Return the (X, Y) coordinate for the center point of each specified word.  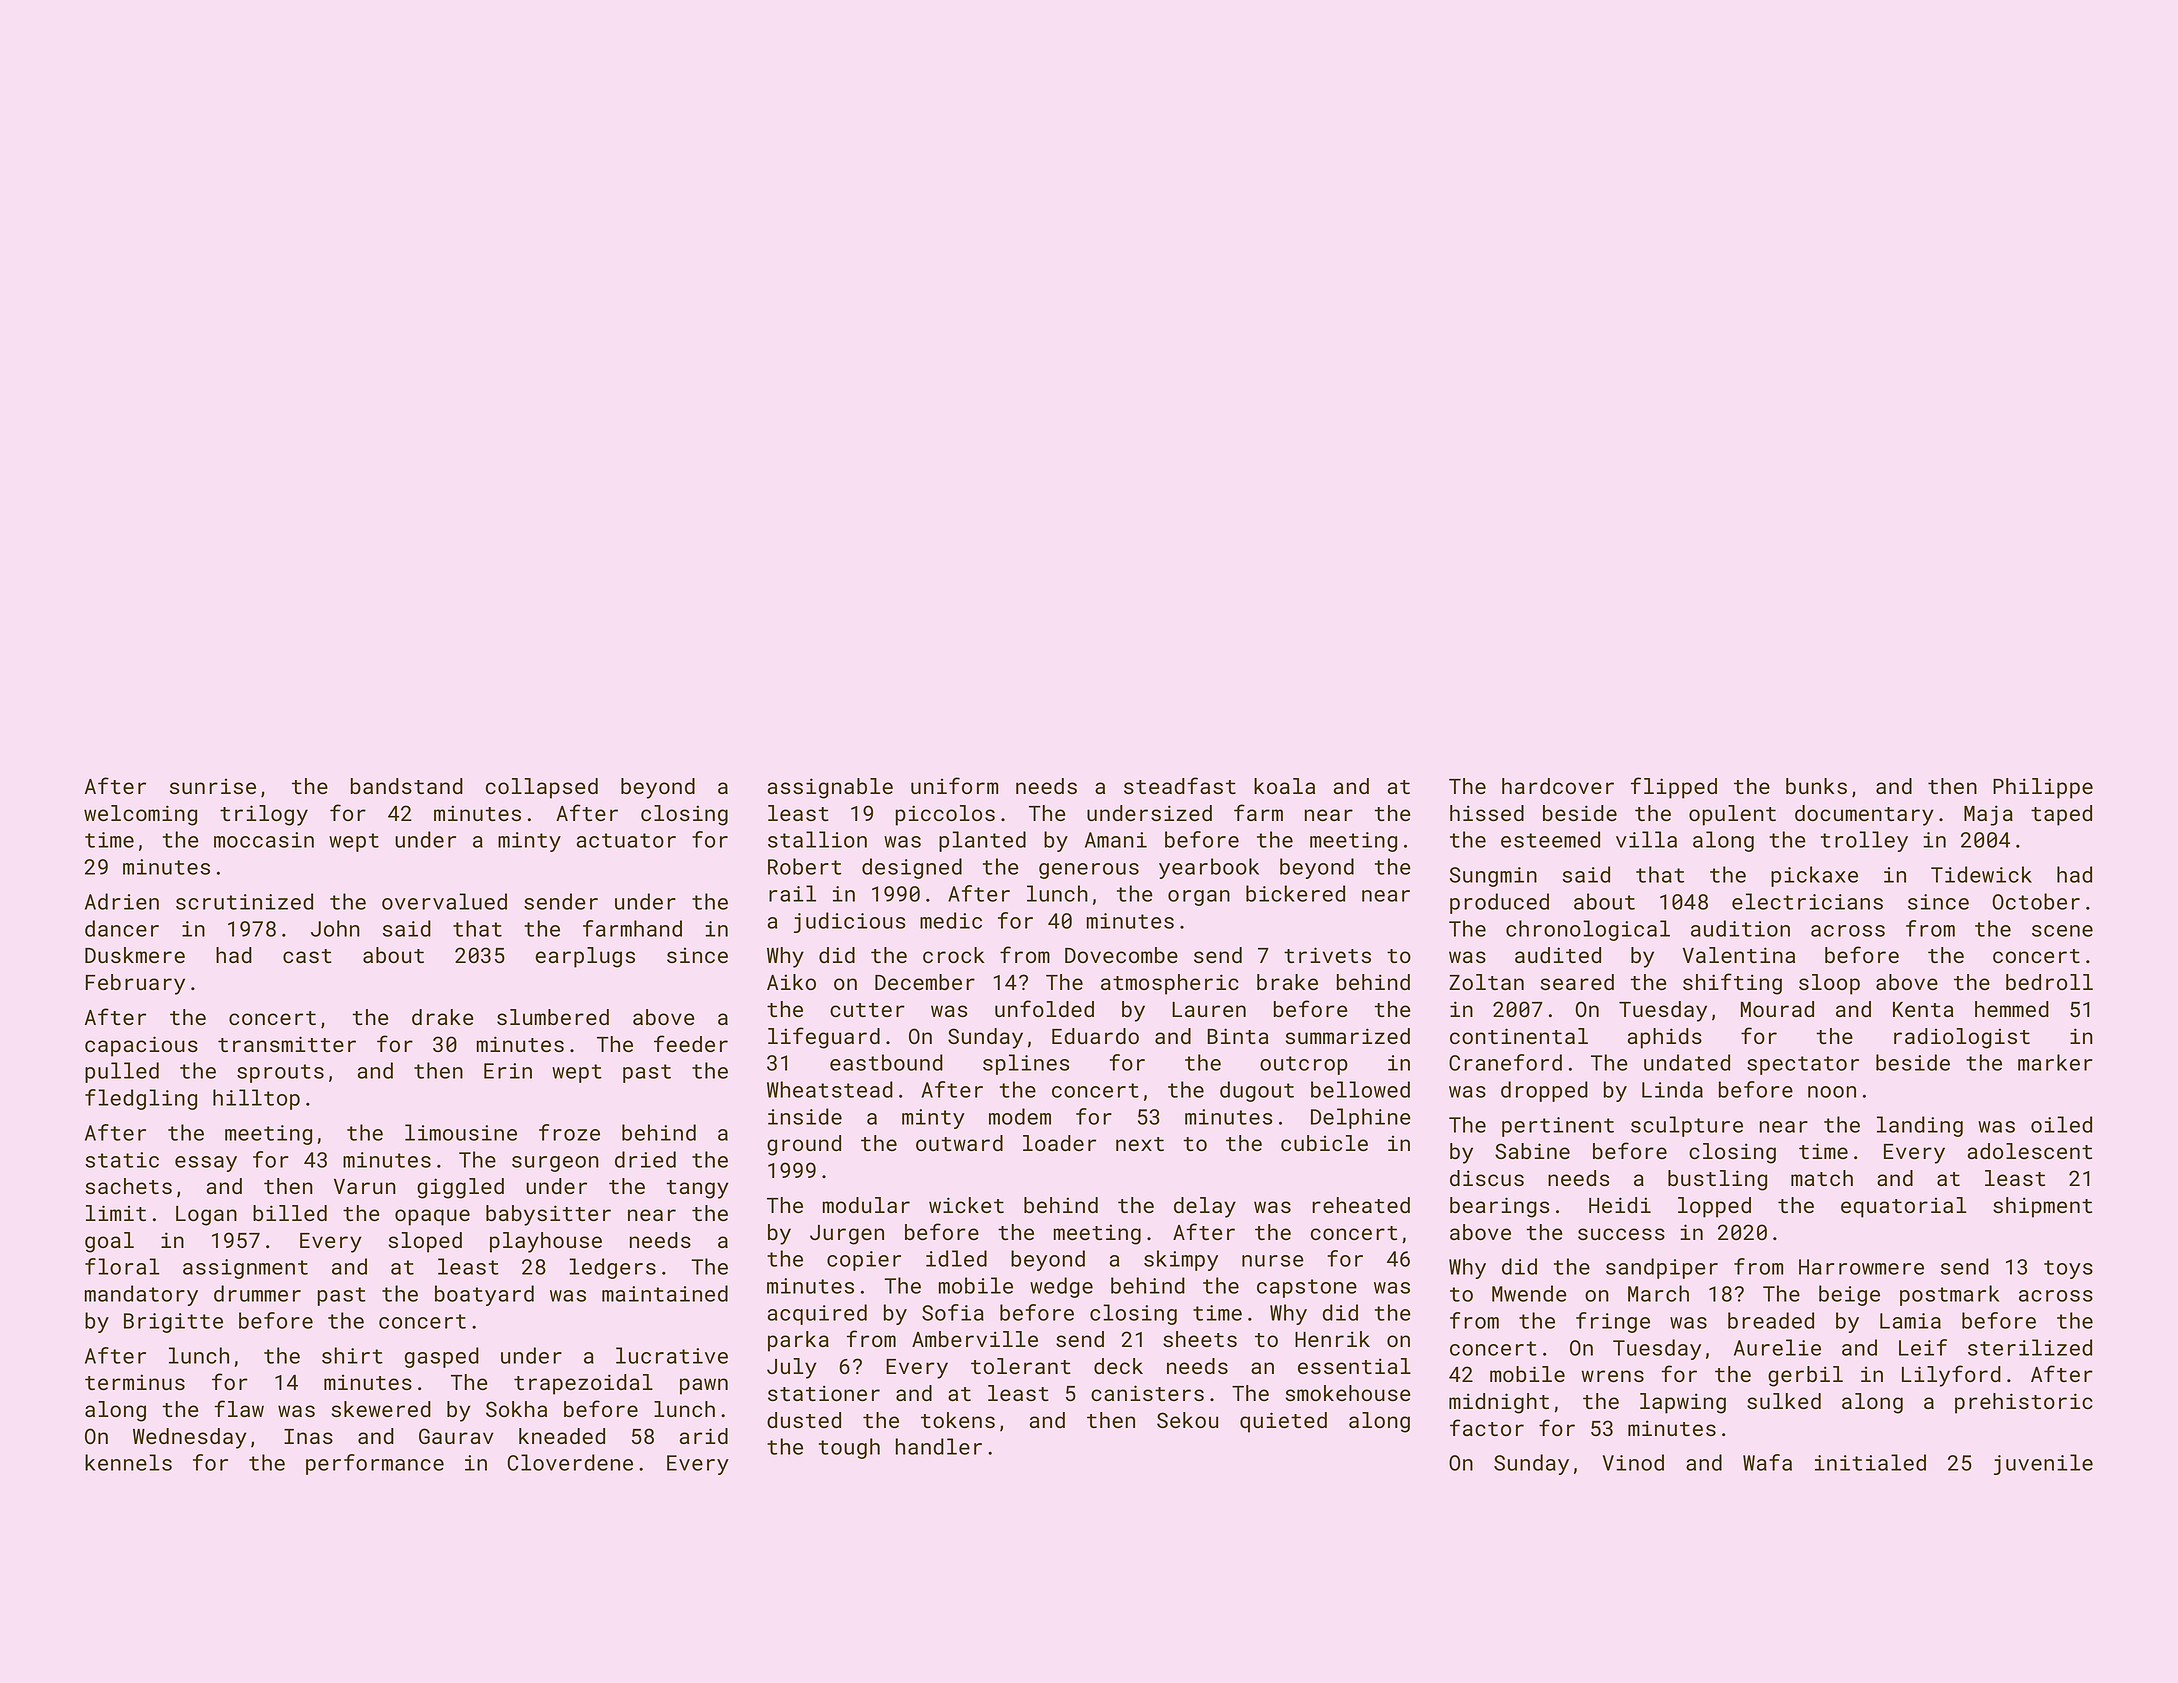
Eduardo (1095, 1036)
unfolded (1044, 1008)
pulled (122, 1072)
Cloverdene (570, 1462)
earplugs (585, 957)
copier (864, 1261)
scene (2062, 931)
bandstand (407, 786)
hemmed (2012, 1009)
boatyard (484, 1295)
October (2036, 901)
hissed (1487, 813)
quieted (1283, 1422)
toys (2068, 1269)
